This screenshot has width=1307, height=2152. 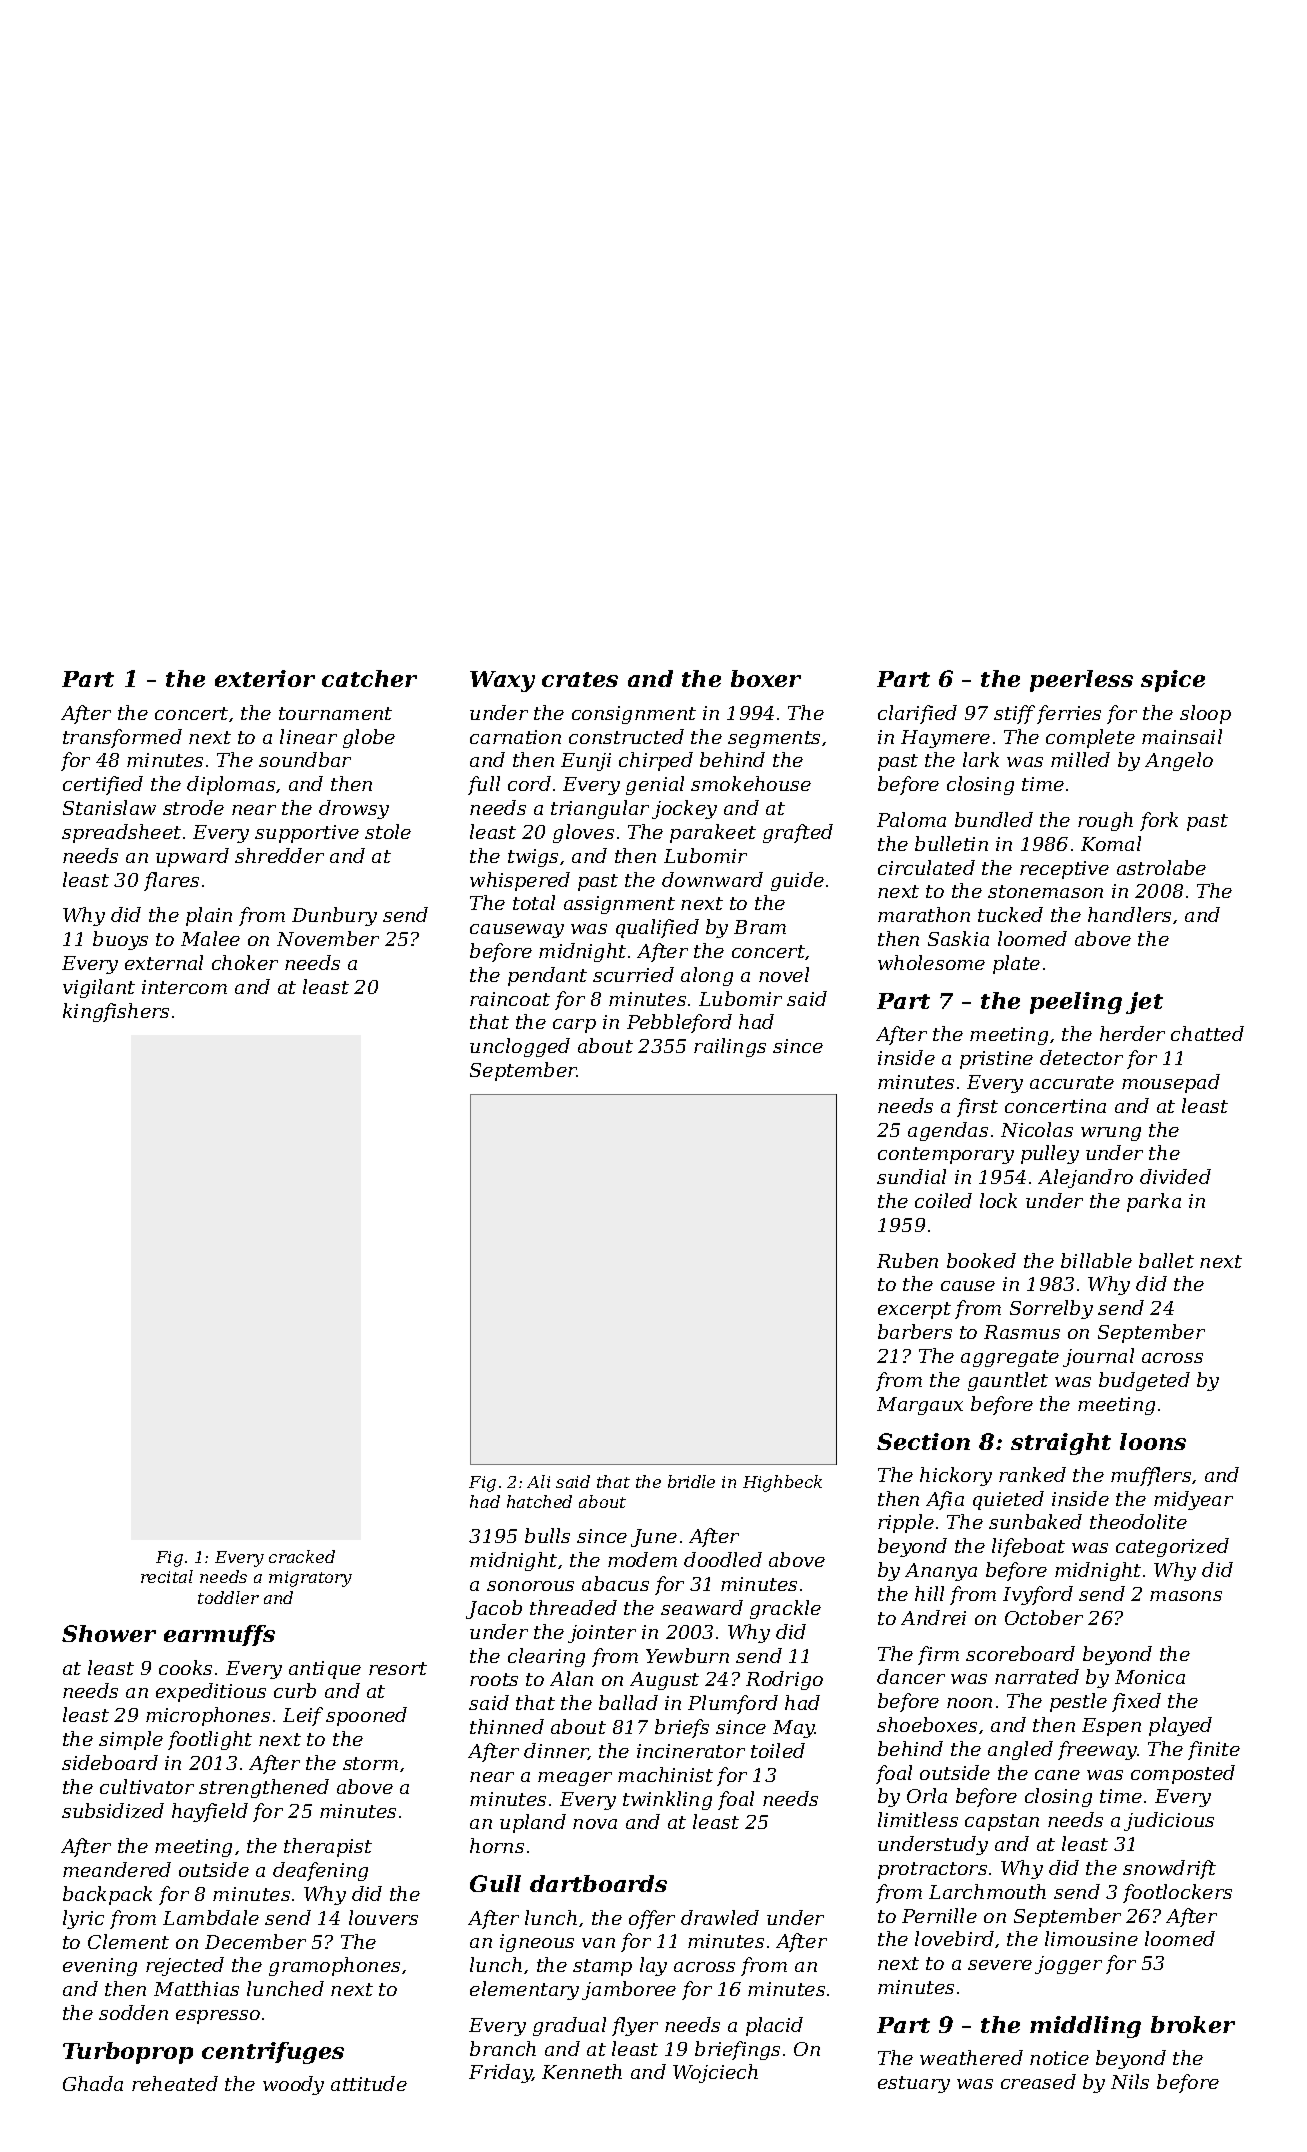 I want to click on estuary, so click(x=914, y=2084).
